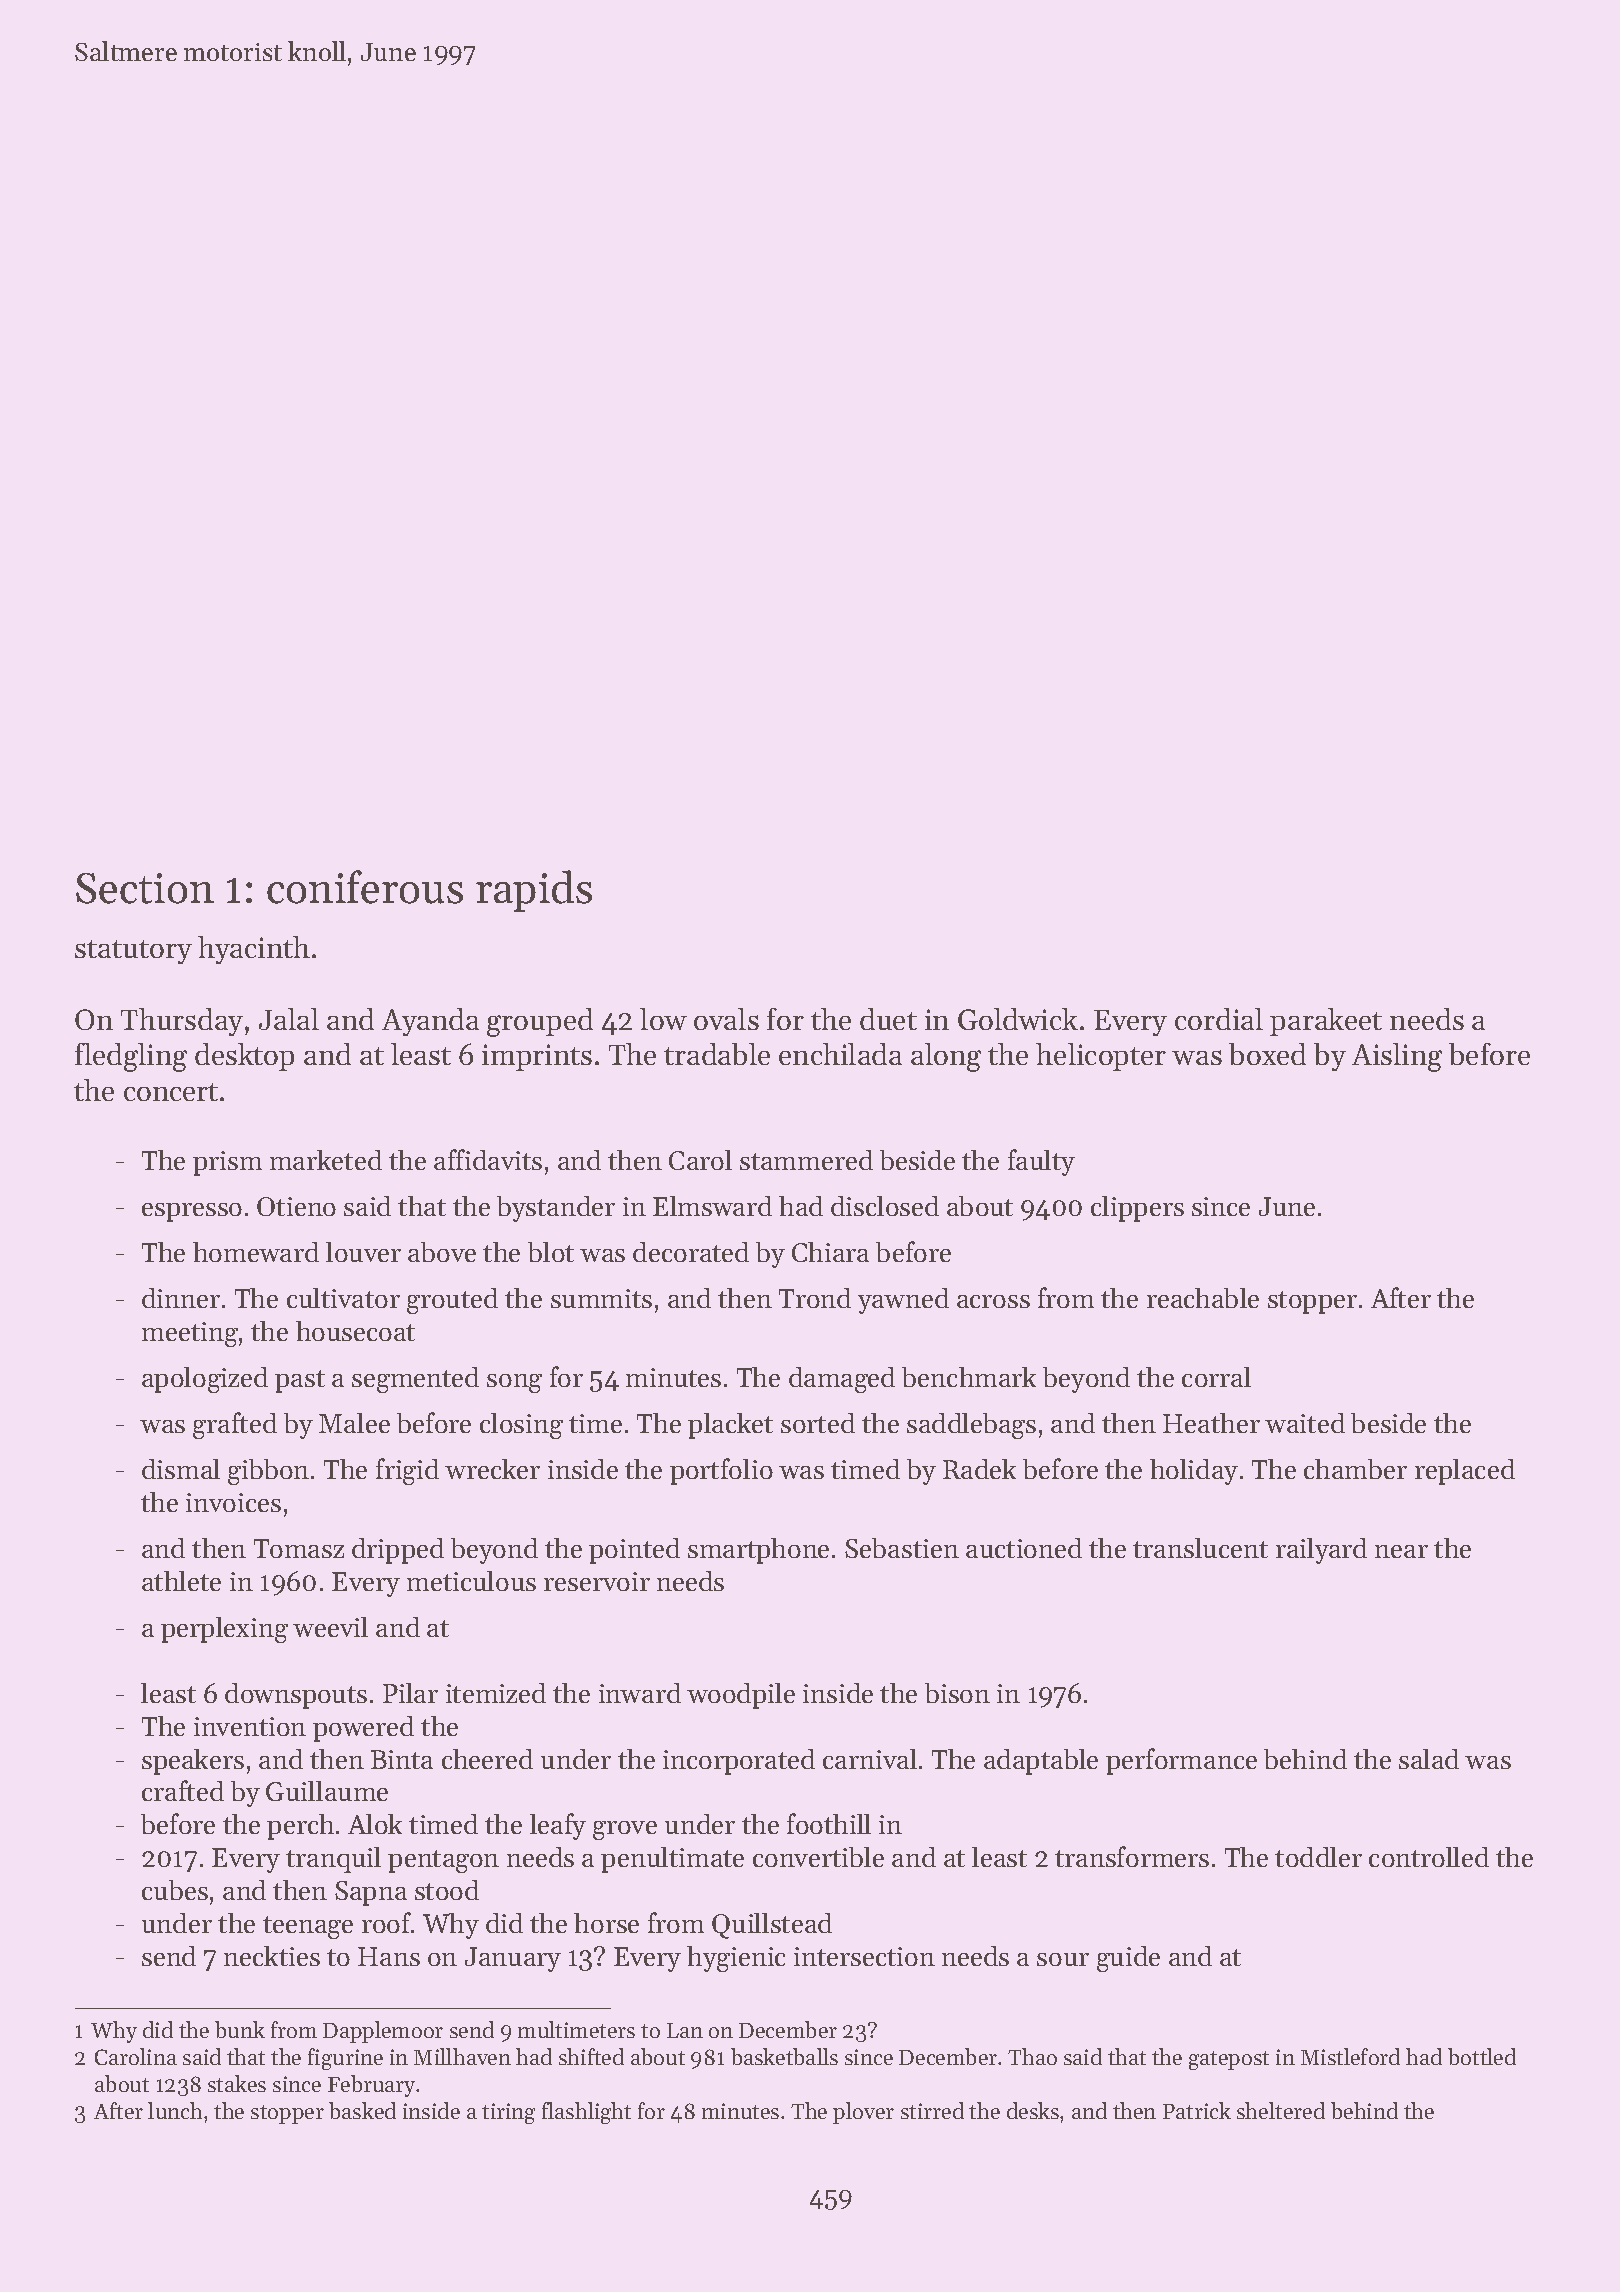 This document has height=2292, width=1620. What do you see at coordinates (806, 1160) in the document?
I see `stammered` at bounding box center [806, 1160].
